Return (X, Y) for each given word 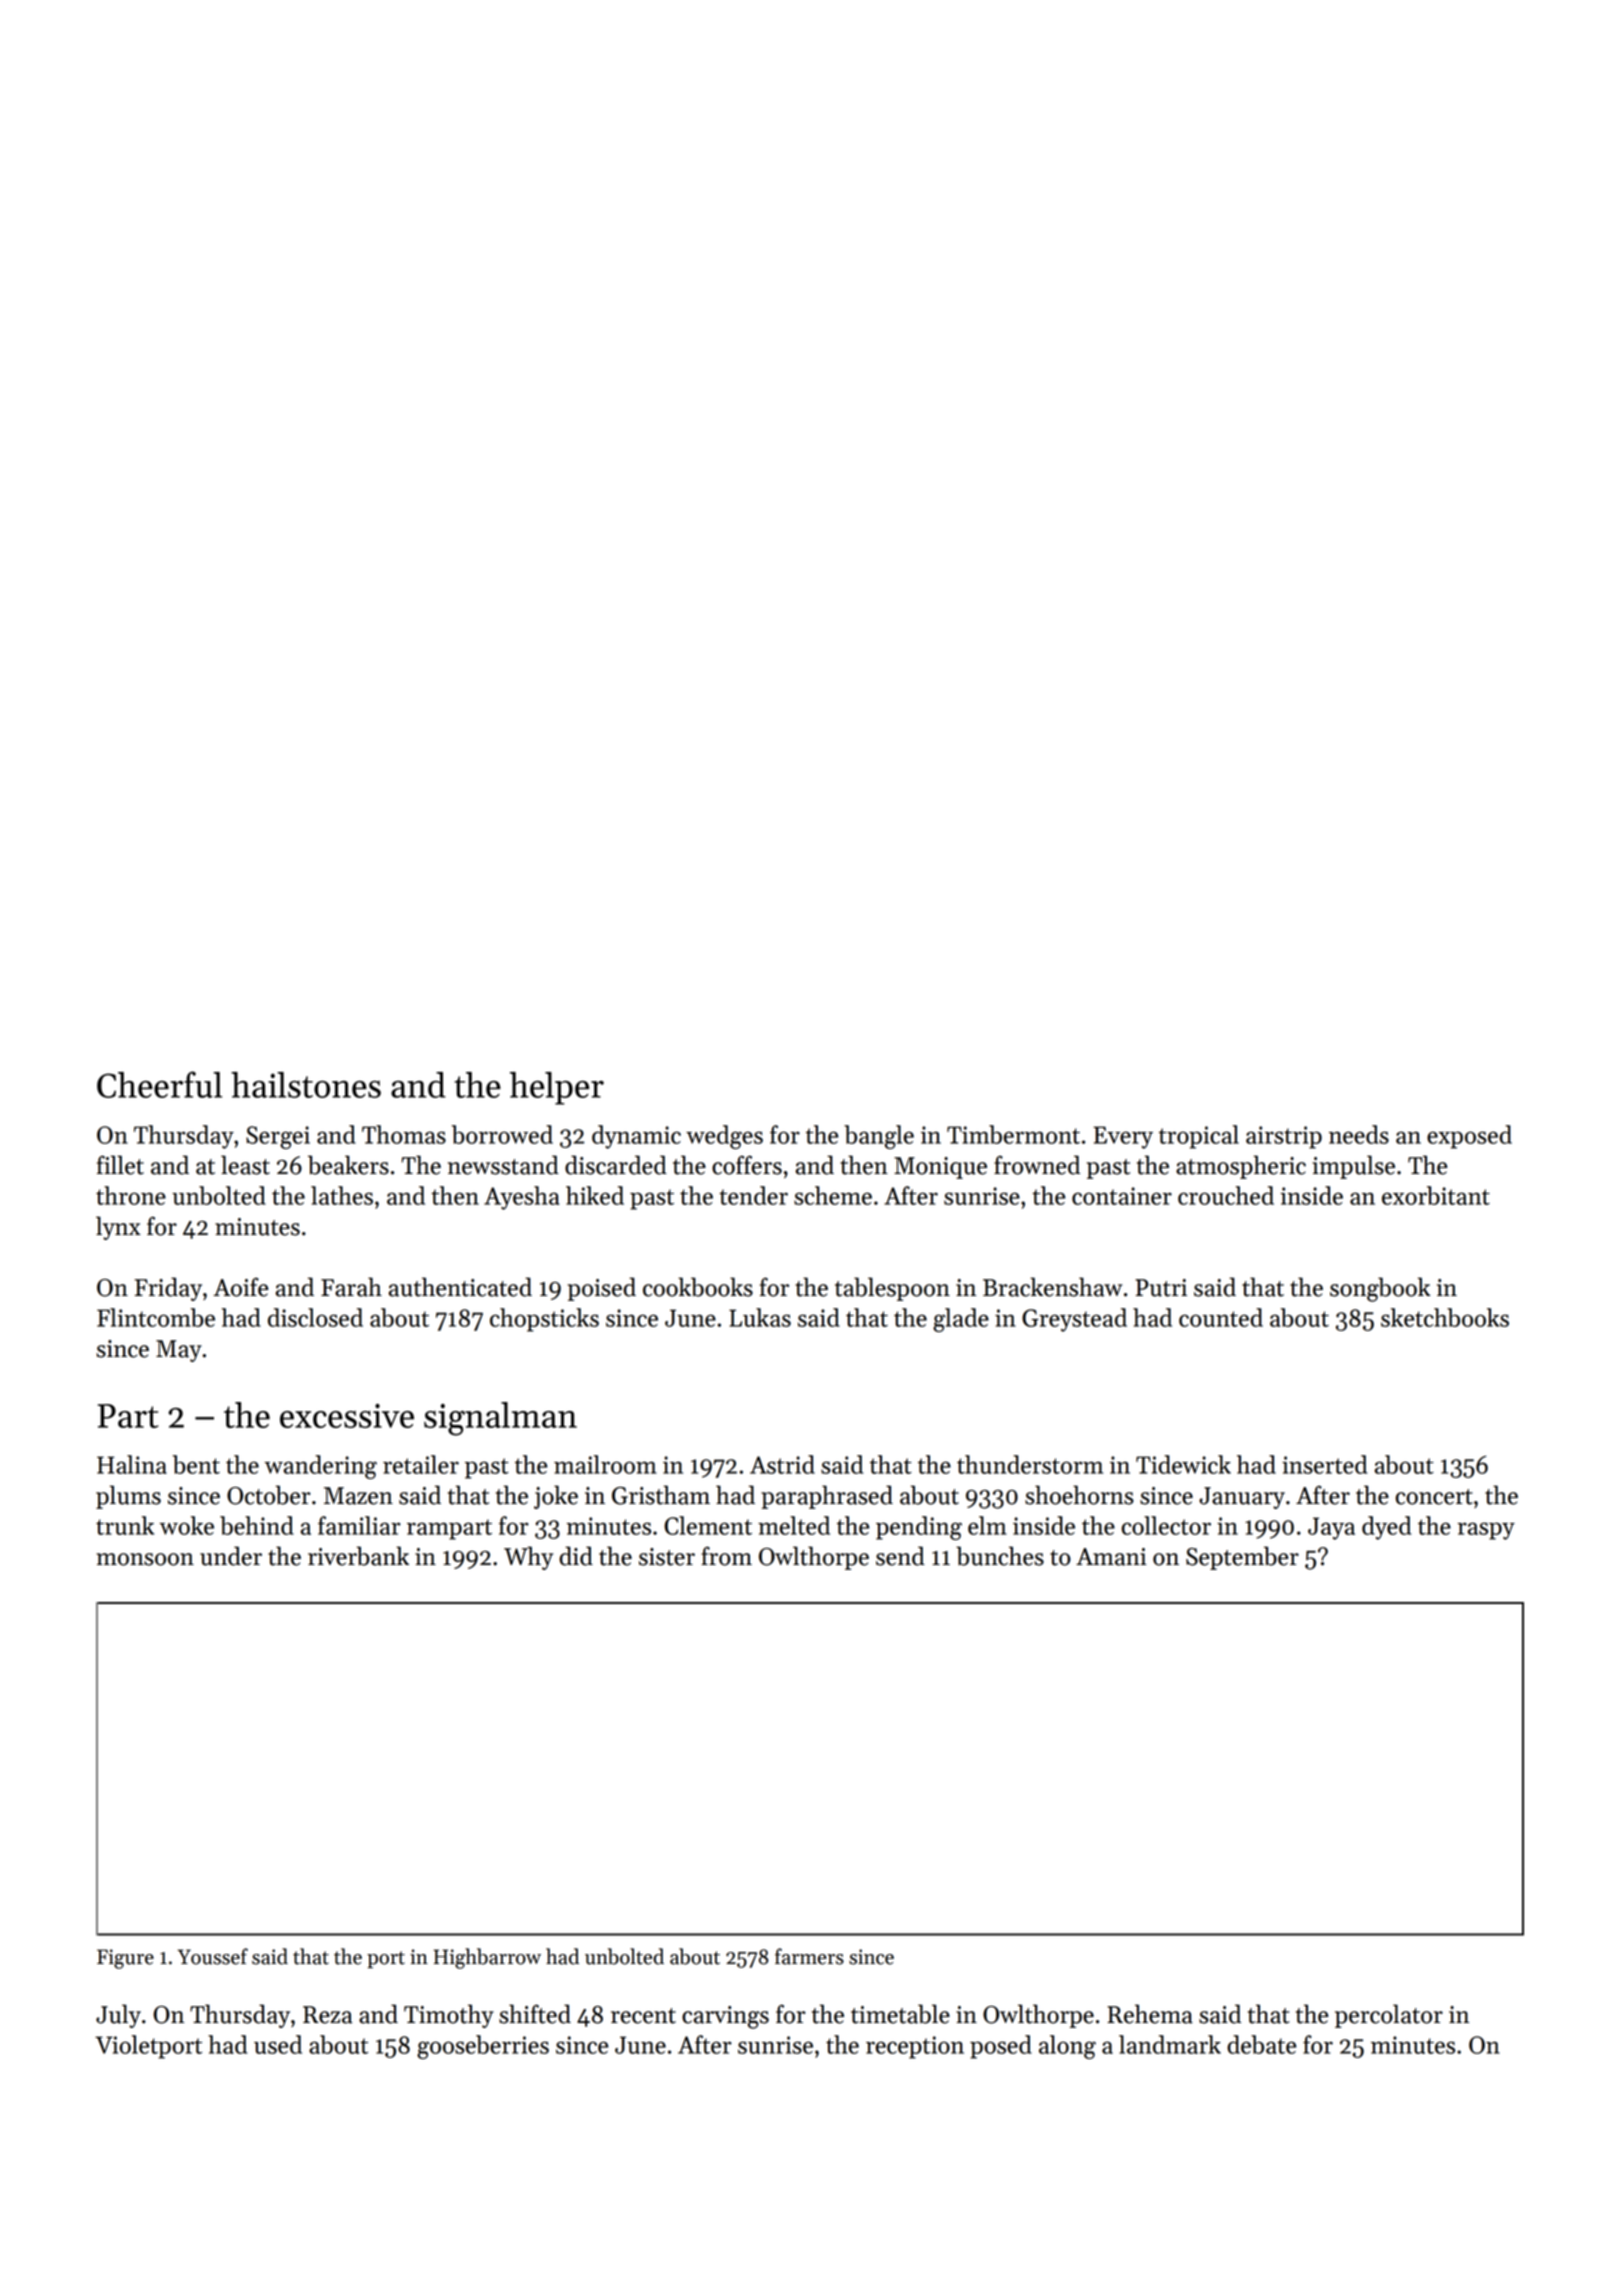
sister (667, 1557)
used (278, 2044)
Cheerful (159, 1084)
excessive (347, 1416)
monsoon (145, 1559)
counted (1221, 1317)
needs (1359, 1134)
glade (961, 1320)
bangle (879, 1137)
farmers (809, 1956)
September (1242, 1558)
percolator (1389, 2016)
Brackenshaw (1052, 1287)
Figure (125, 1959)
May (179, 1351)
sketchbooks (1445, 1317)
